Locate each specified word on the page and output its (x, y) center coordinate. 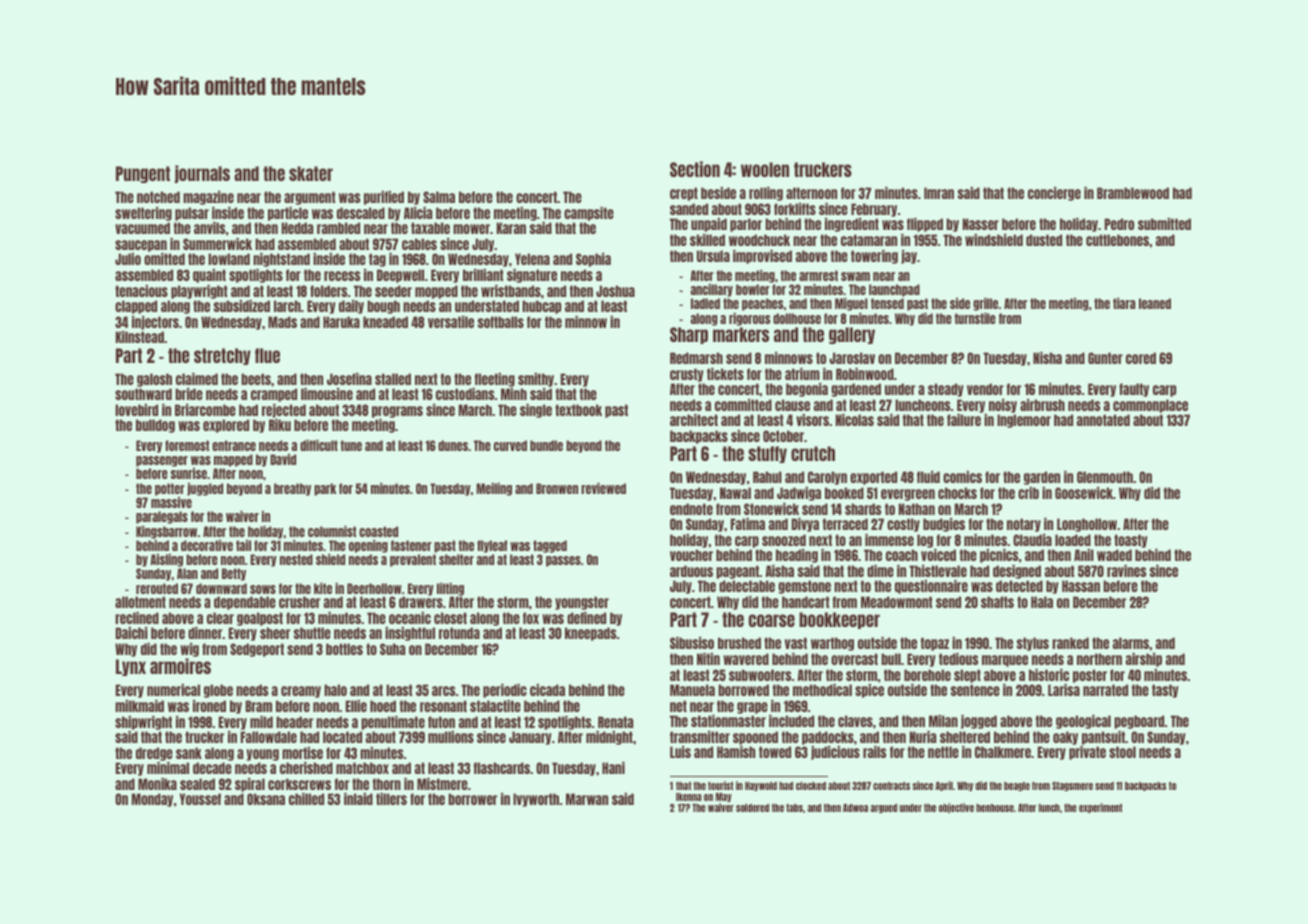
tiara (1124, 303)
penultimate (393, 723)
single (536, 411)
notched (158, 197)
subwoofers (760, 675)
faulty (1134, 390)
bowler (753, 289)
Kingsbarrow (166, 532)
